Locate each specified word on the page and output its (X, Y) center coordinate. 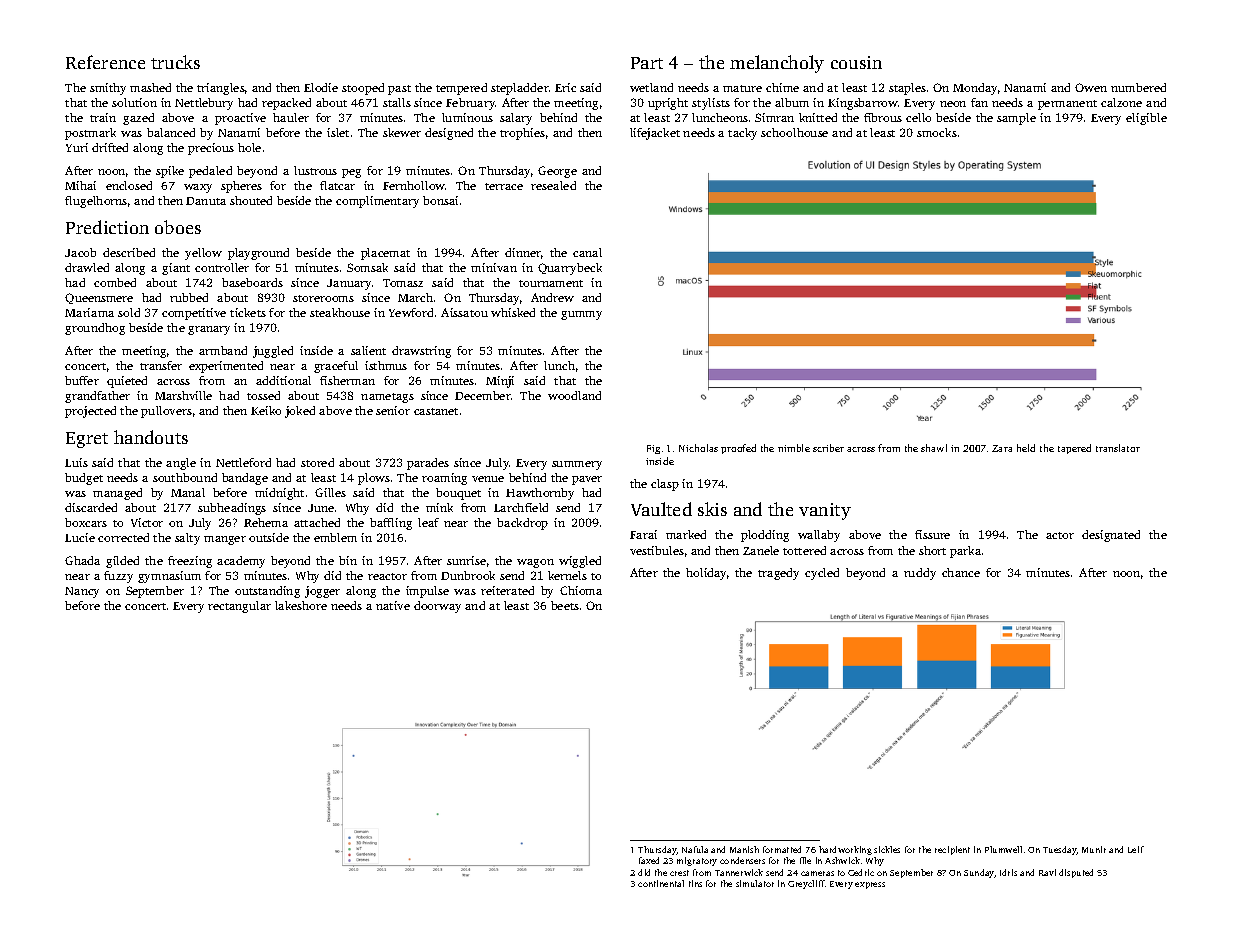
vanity (825, 511)
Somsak (367, 267)
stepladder (520, 89)
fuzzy (118, 577)
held (1026, 448)
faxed (649, 860)
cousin (856, 62)
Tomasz (403, 283)
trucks (175, 62)
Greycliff (806, 884)
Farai (643, 534)
